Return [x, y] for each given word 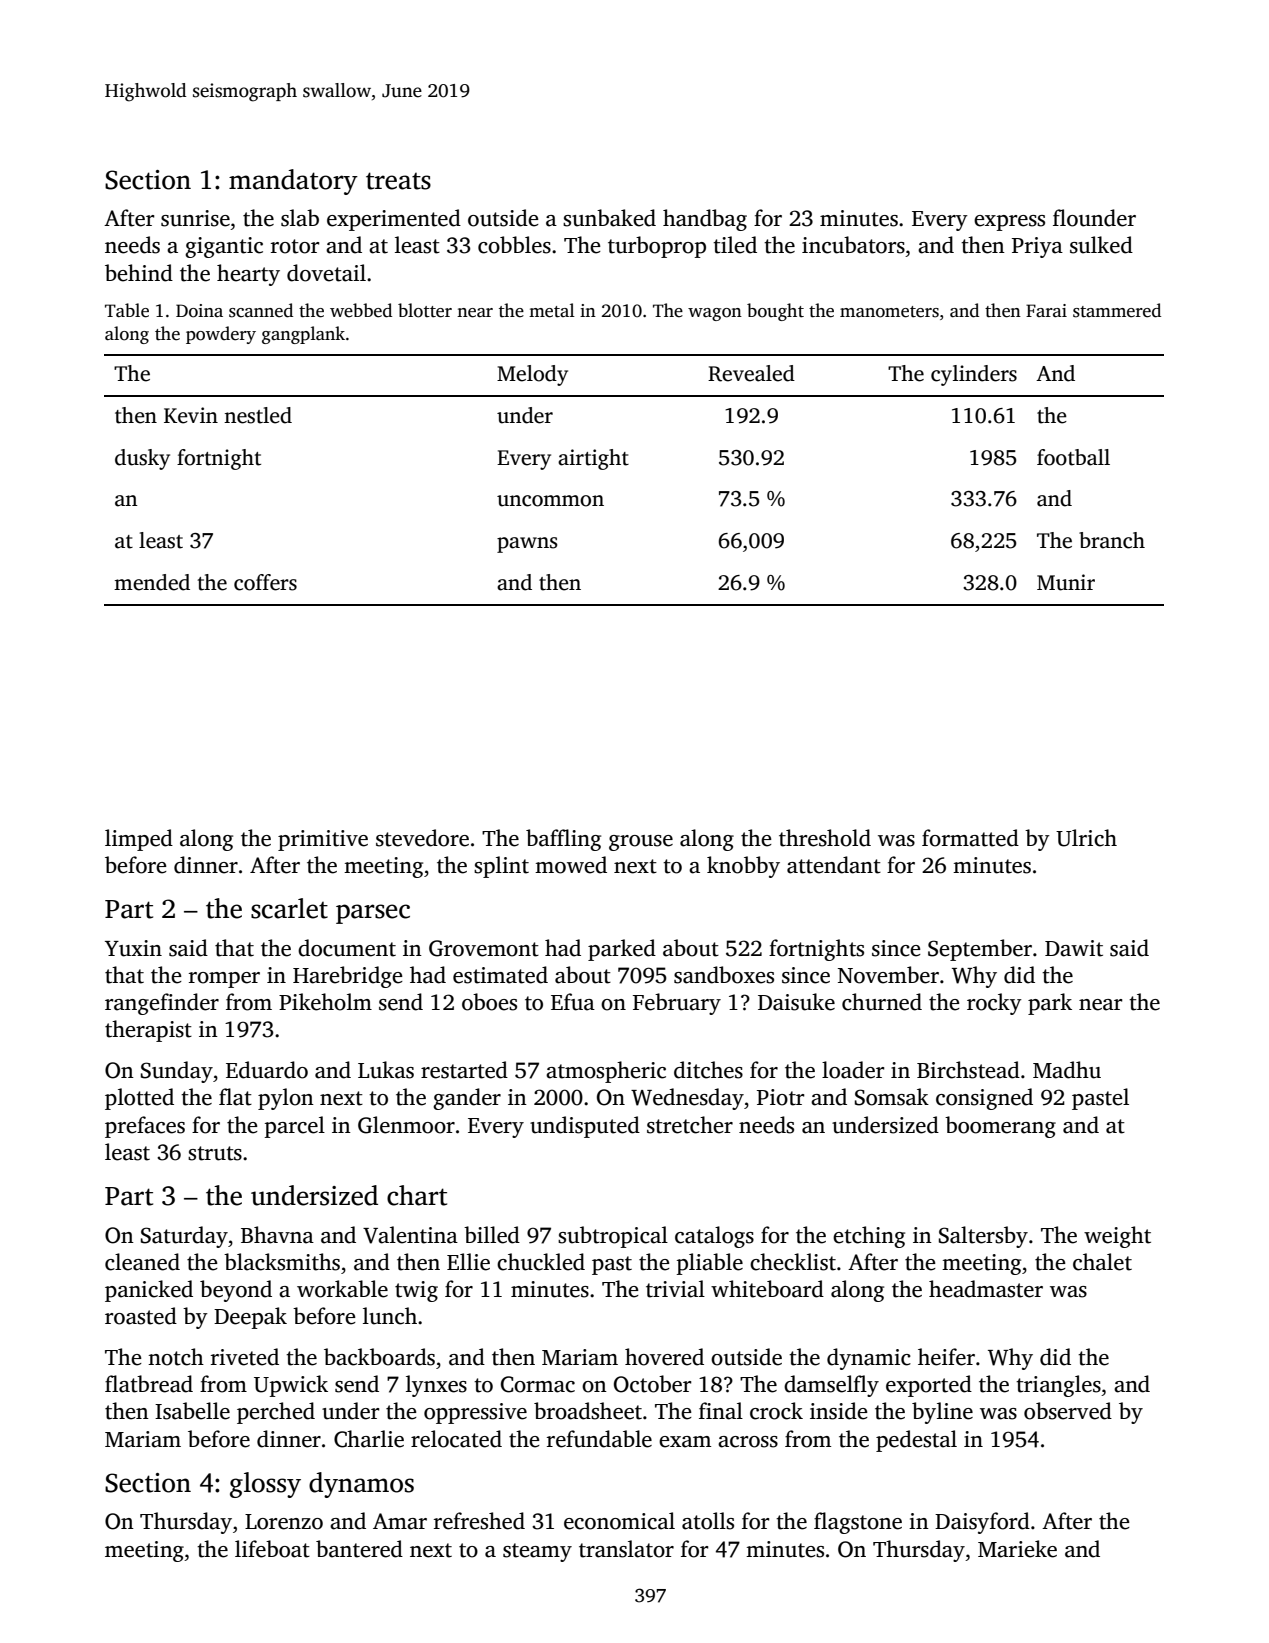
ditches [708, 1070]
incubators [853, 245]
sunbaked [609, 218]
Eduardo [267, 1070]
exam [685, 1442]
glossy [265, 1485]
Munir [1066, 582]
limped [139, 840]
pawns [527, 545]
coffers [265, 582]
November [888, 975]
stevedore [422, 838]
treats [398, 181]
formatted [970, 838]
